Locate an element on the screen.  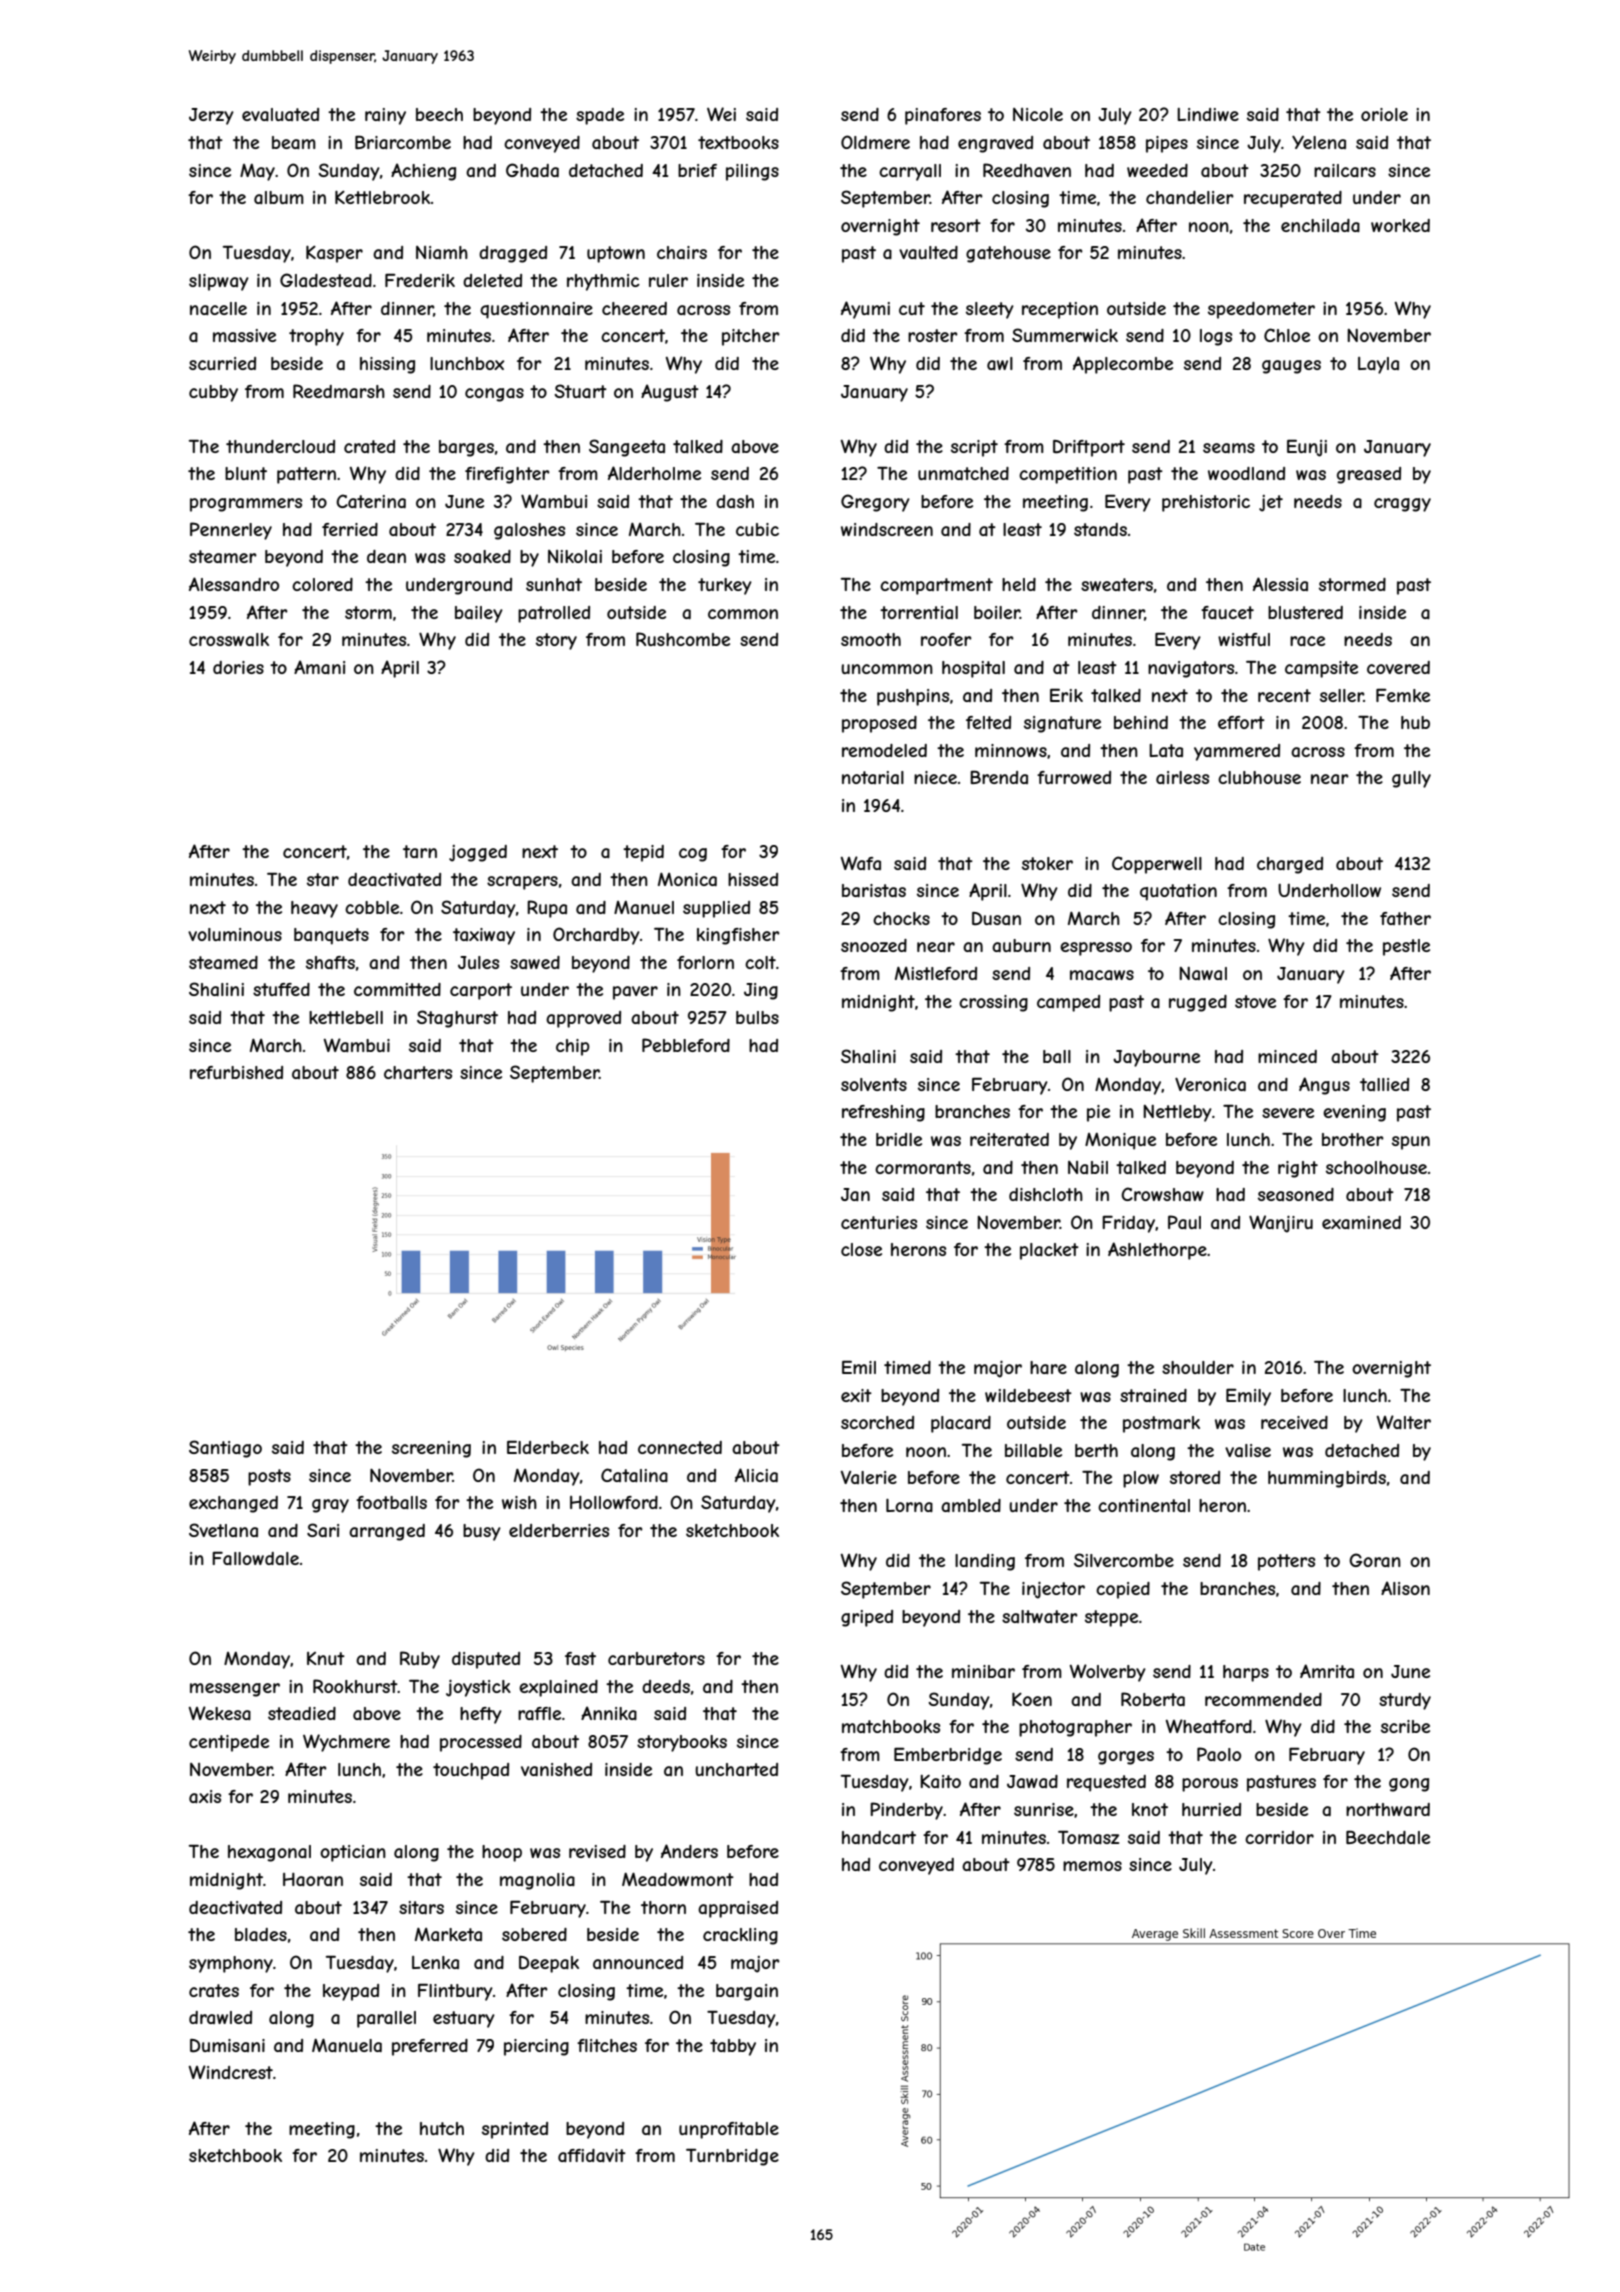
refurbished is located at coordinates (236, 1072).
